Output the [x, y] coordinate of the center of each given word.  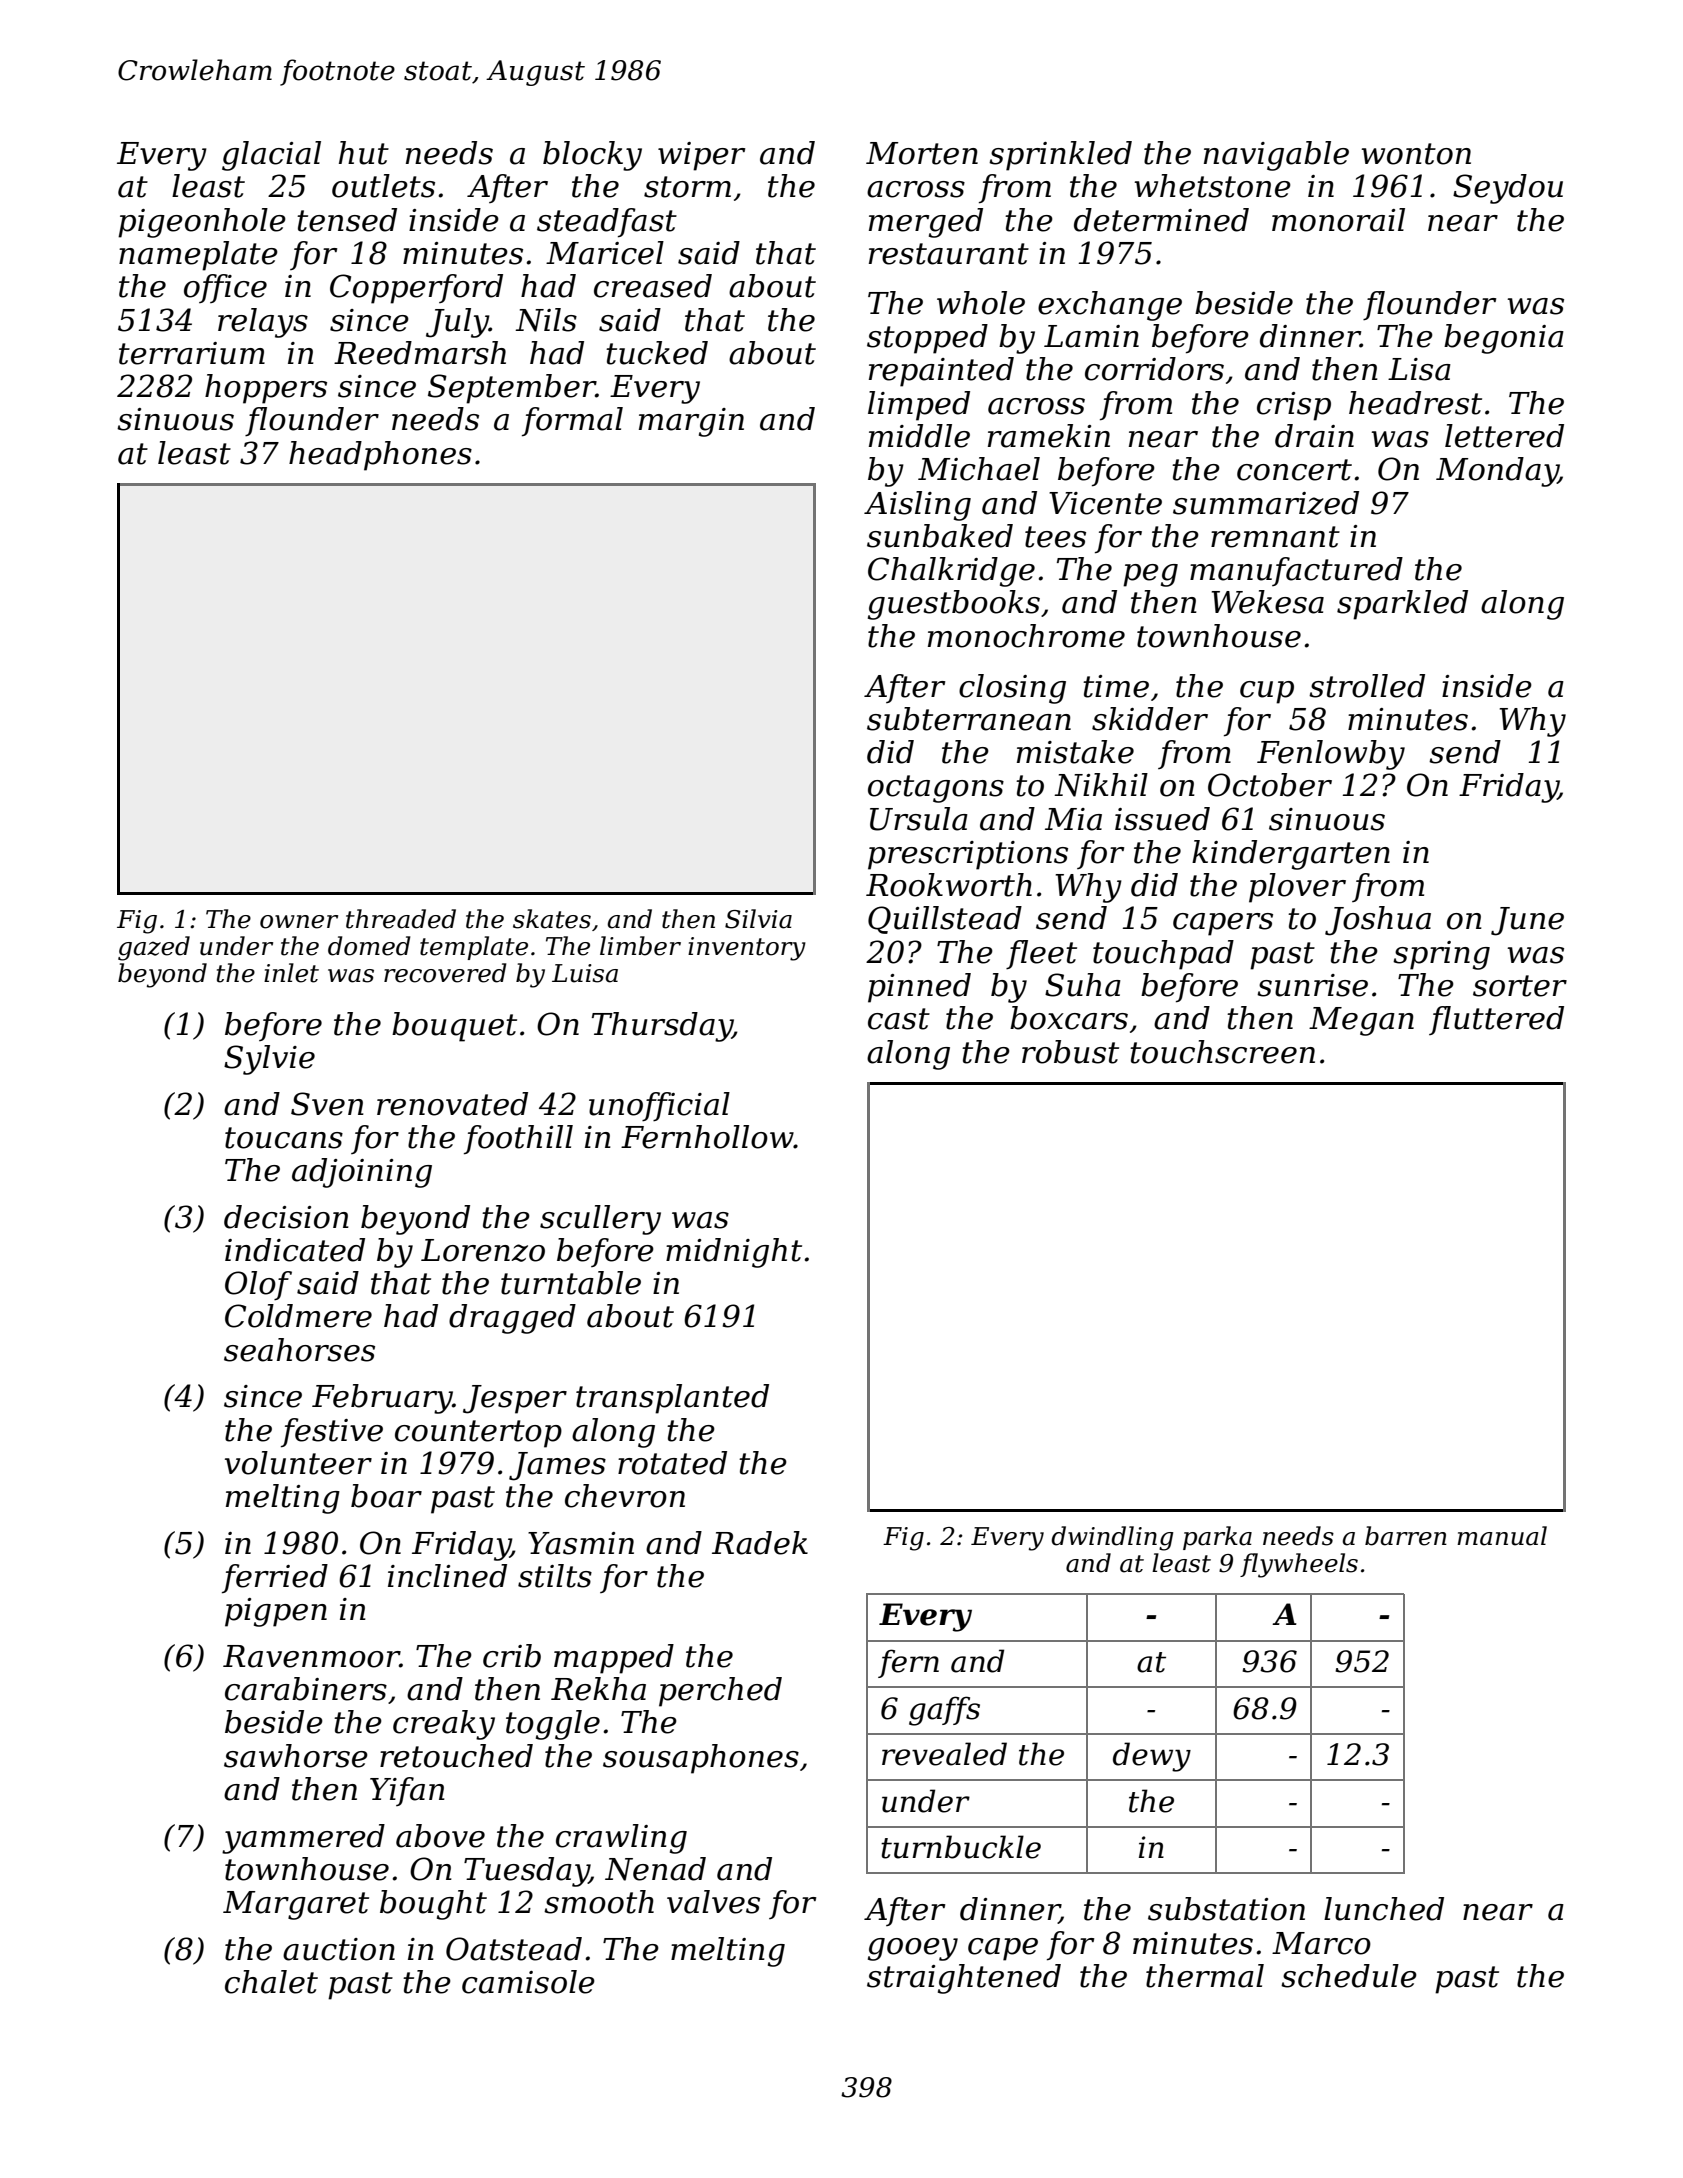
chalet [271, 1982]
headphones [380, 456]
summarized [1266, 503]
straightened [964, 1979]
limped [919, 406]
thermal [1205, 1976]
